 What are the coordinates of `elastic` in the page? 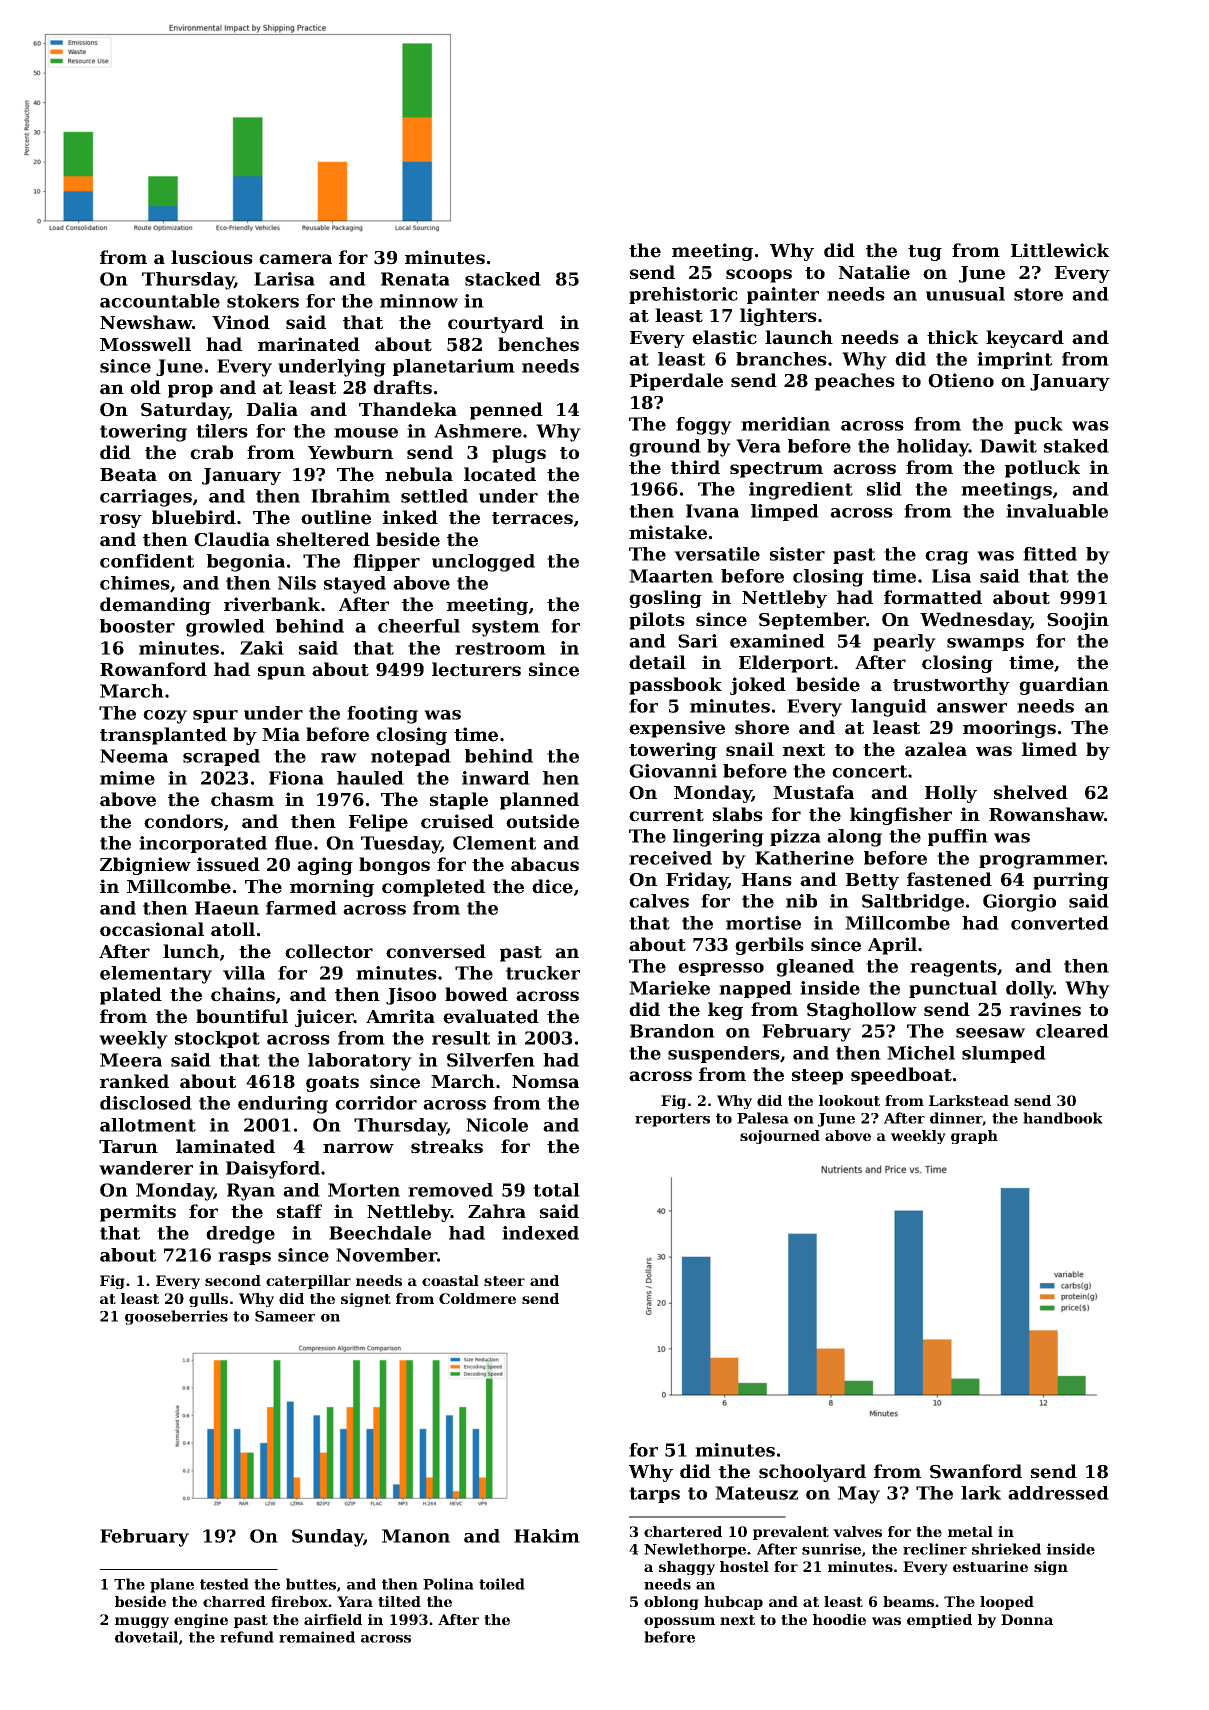 It's located at (724, 337).
